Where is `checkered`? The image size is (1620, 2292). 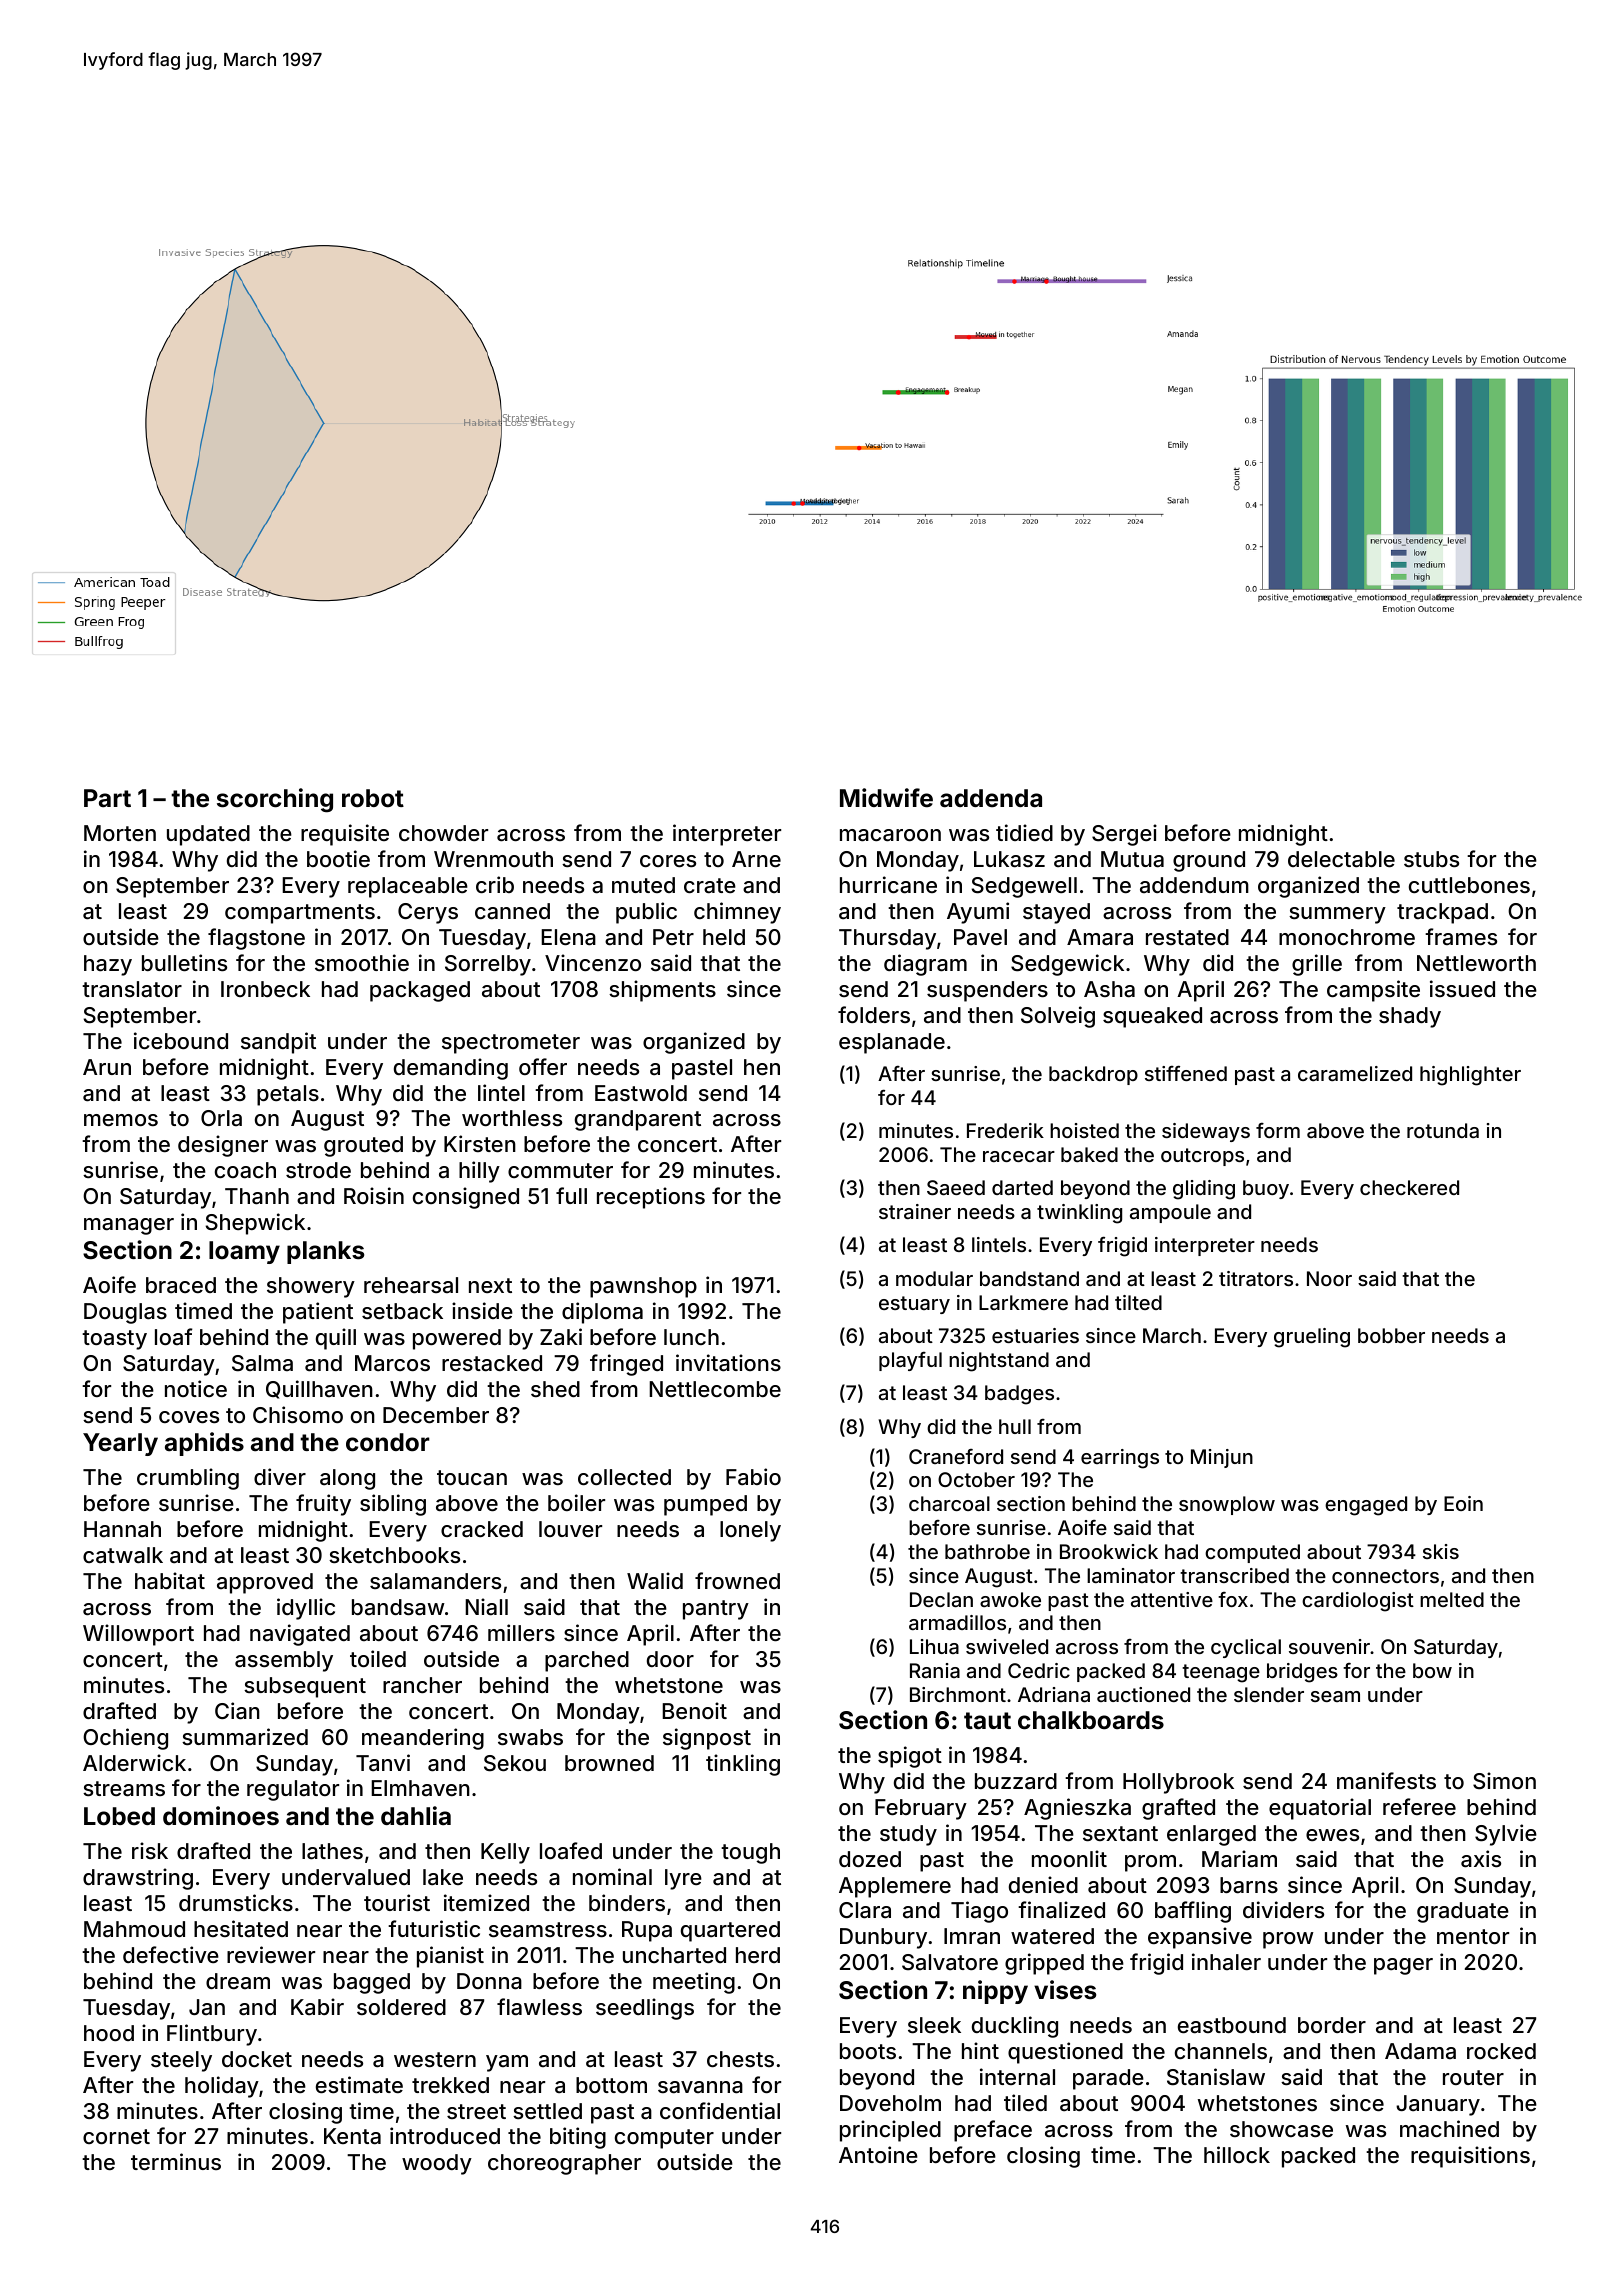 checkered is located at coordinates (1409, 1187).
